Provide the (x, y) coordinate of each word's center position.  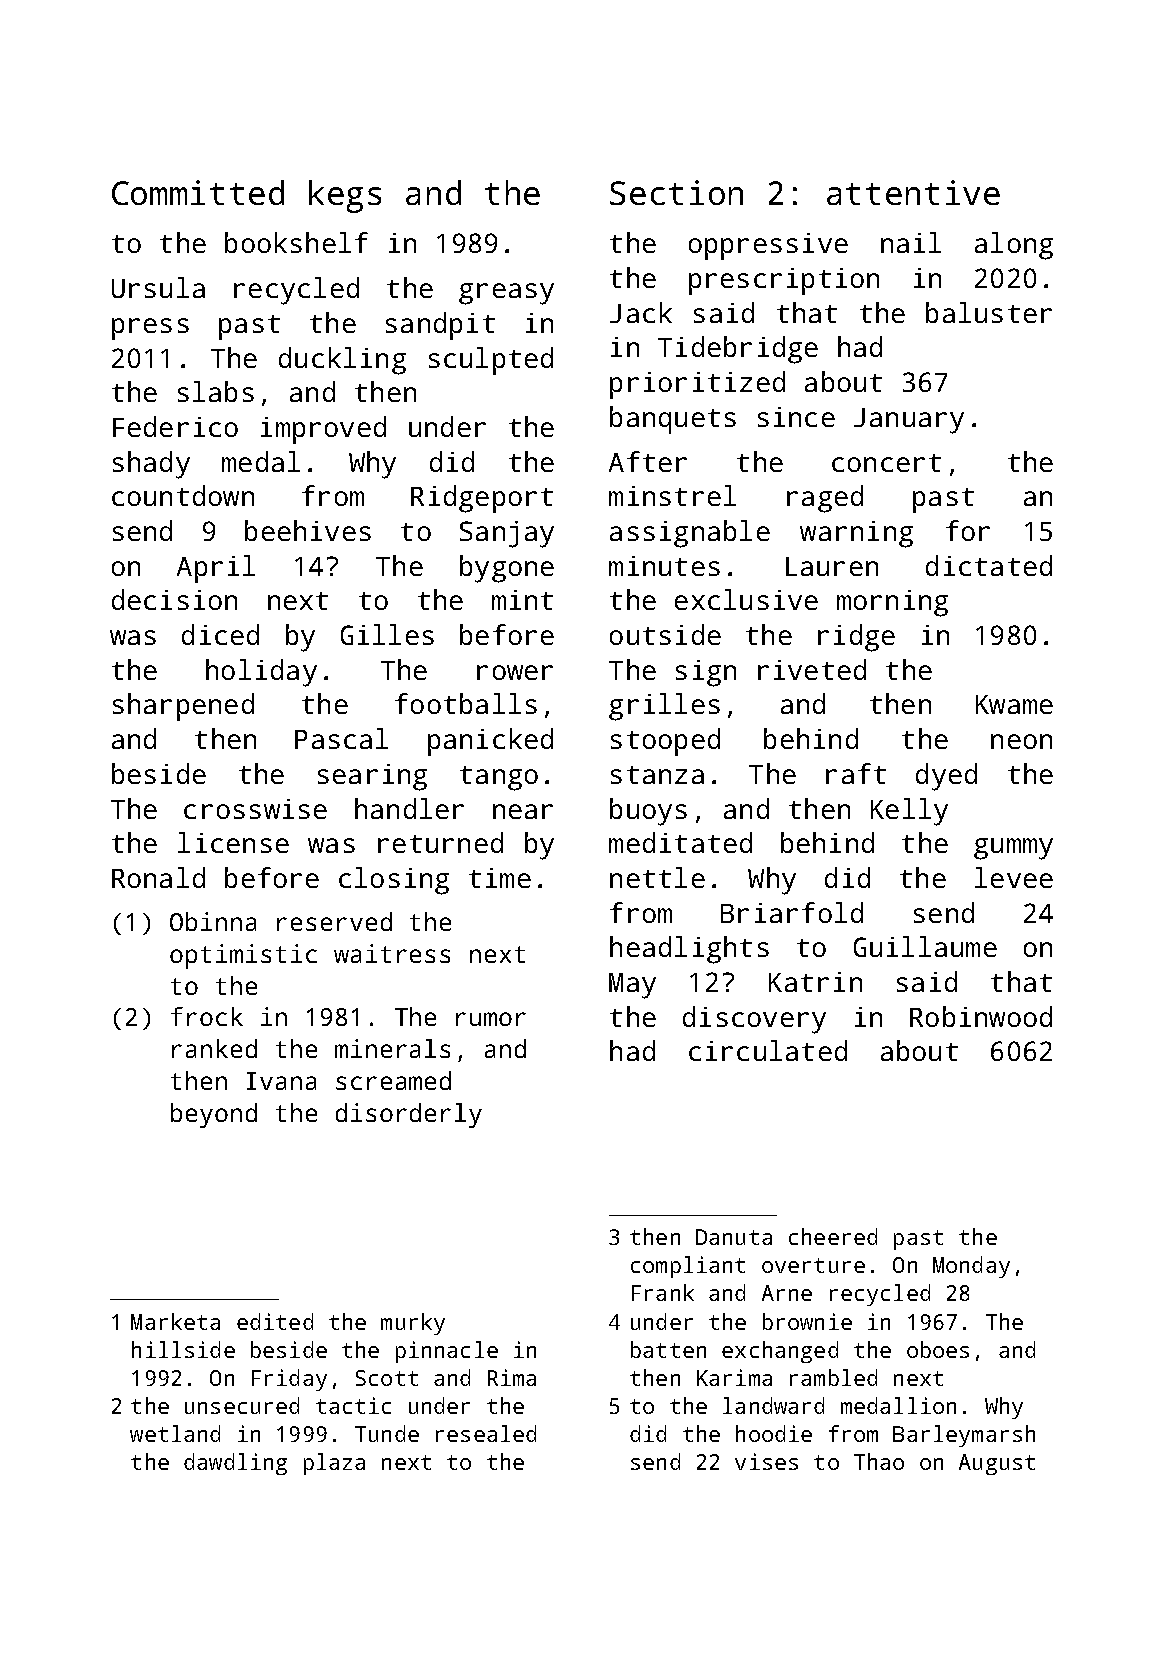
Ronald (158, 877)
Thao (879, 1461)
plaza (334, 1464)
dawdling (235, 1464)
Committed (198, 192)
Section (676, 192)
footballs (466, 703)
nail (911, 242)
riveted (812, 669)
